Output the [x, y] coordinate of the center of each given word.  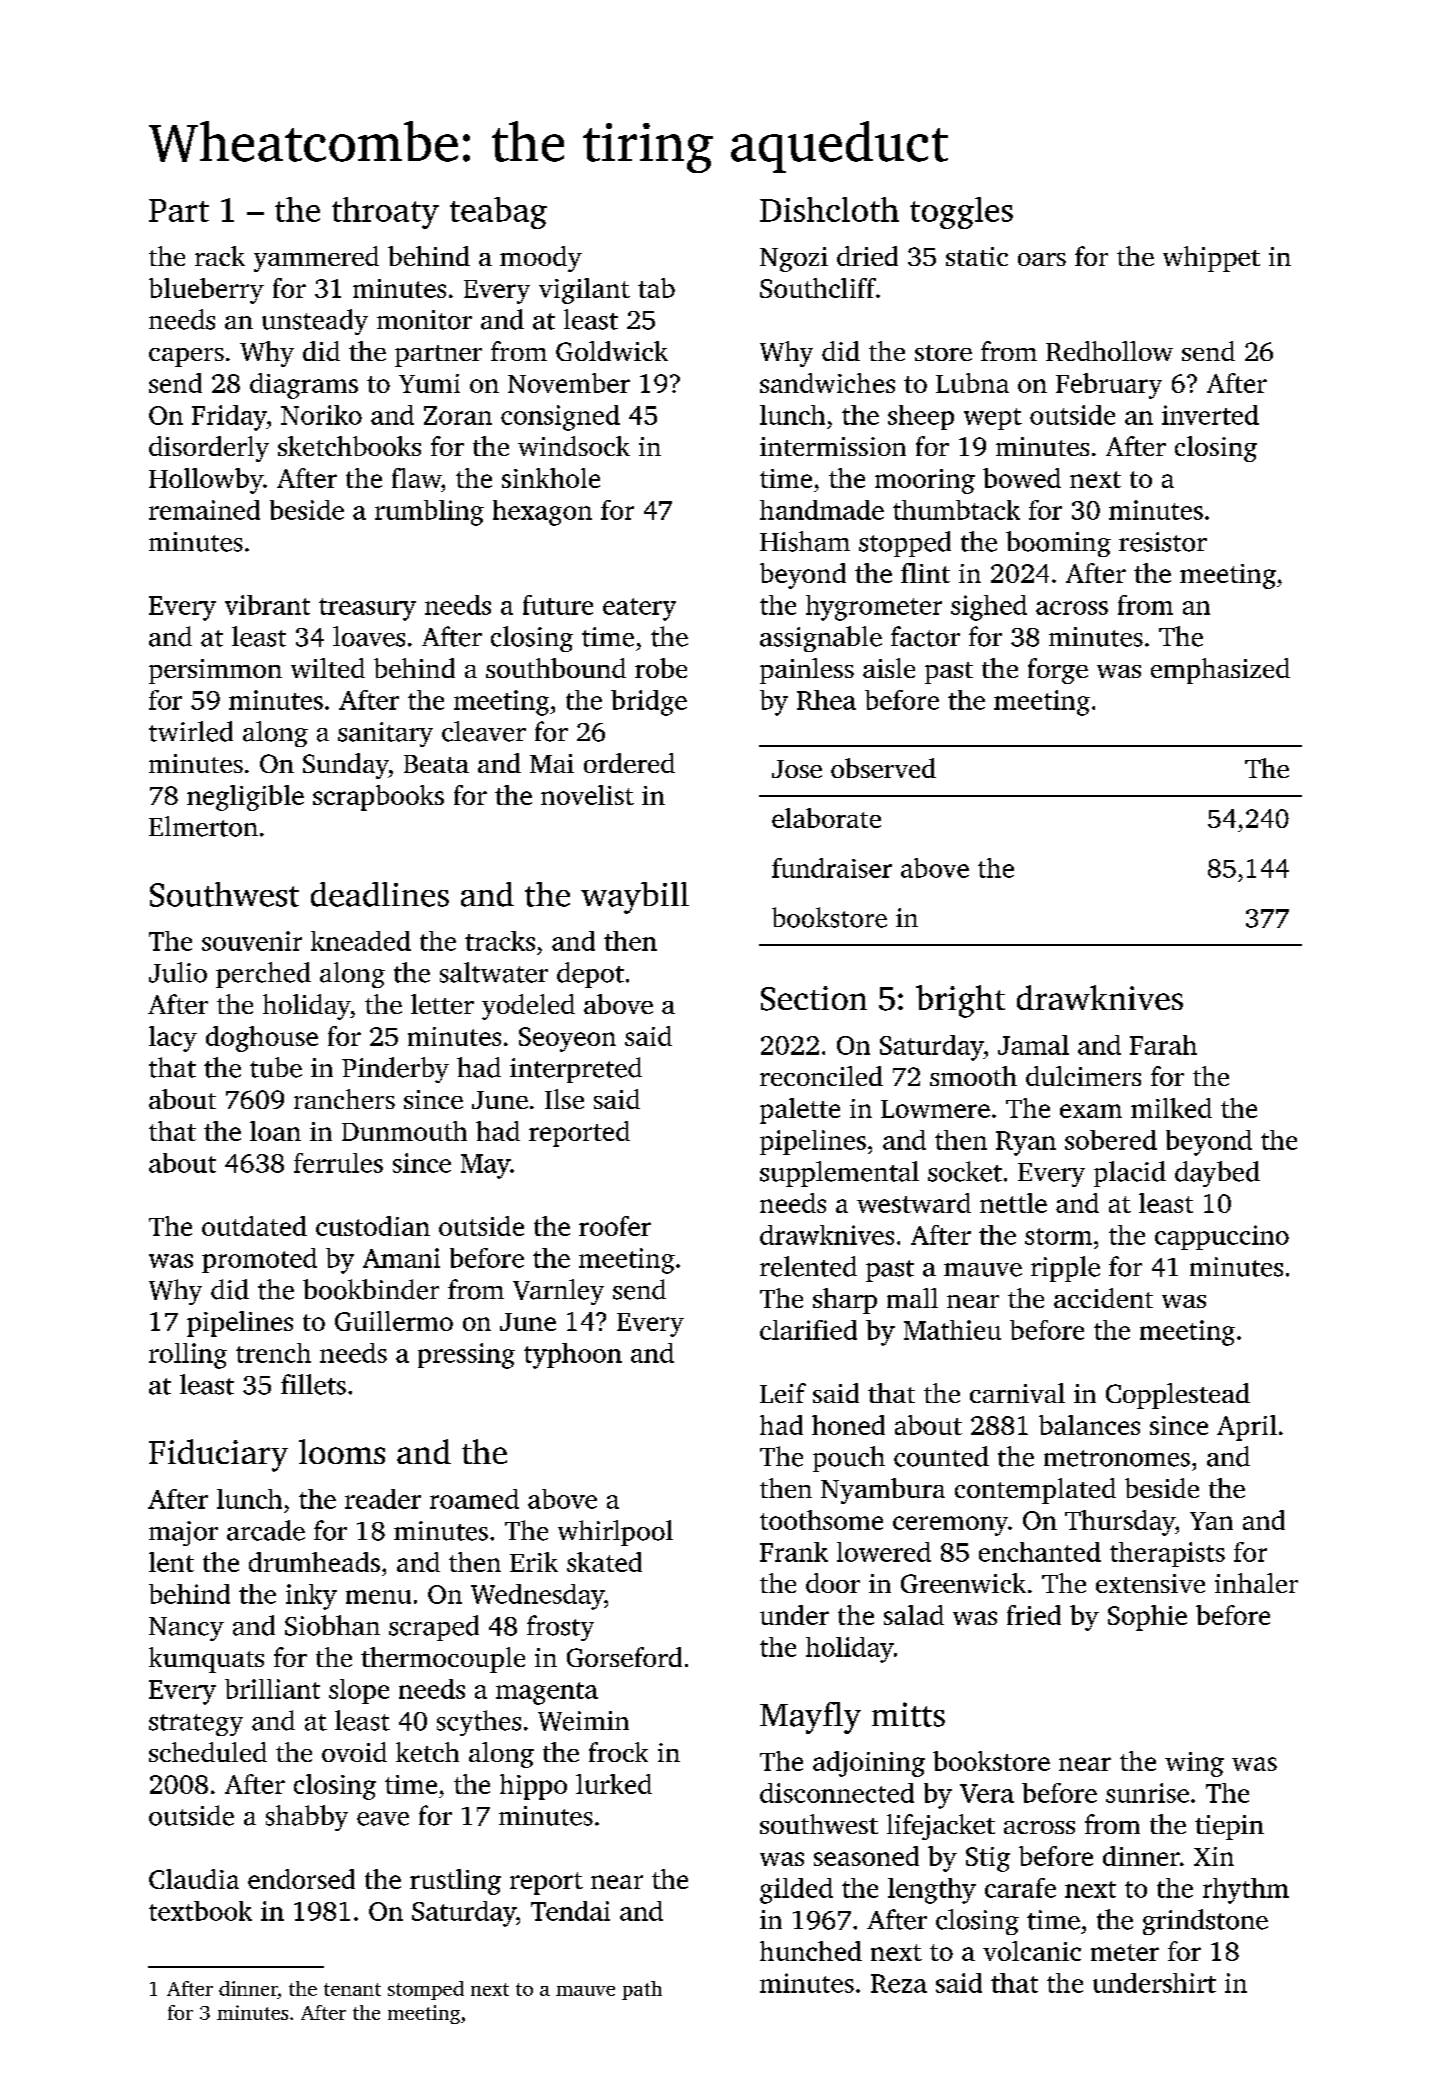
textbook [200, 1911]
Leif [783, 1393]
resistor [1163, 542]
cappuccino [1222, 1237]
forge [1058, 671]
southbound [556, 668]
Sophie [1147, 1618]
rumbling [429, 513]
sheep [921, 417]
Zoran [458, 415]
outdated [254, 1226]
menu [378, 1597]
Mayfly [810, 1718]
